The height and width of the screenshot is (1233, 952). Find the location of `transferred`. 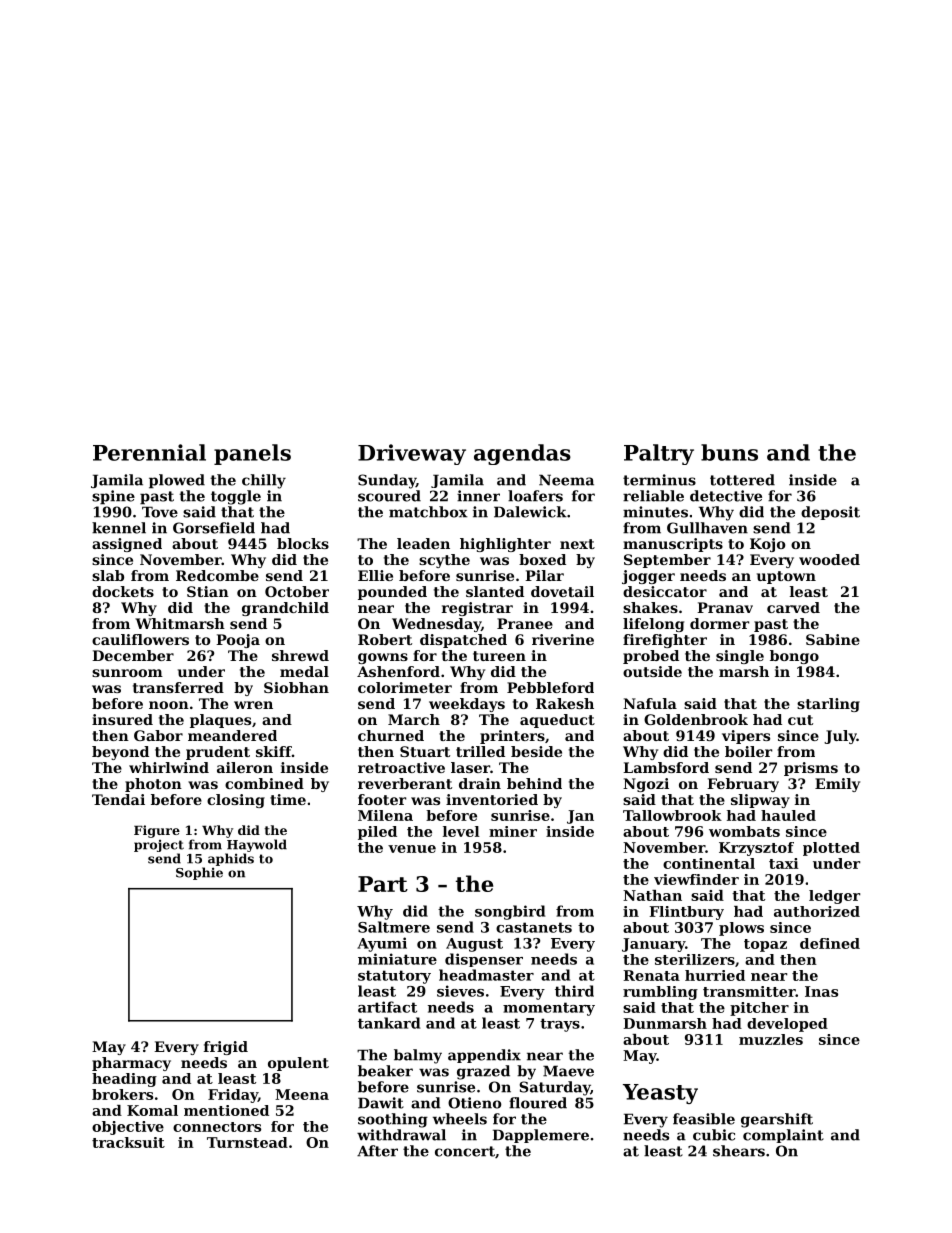

transferred is located at coordinates (178, 687).
